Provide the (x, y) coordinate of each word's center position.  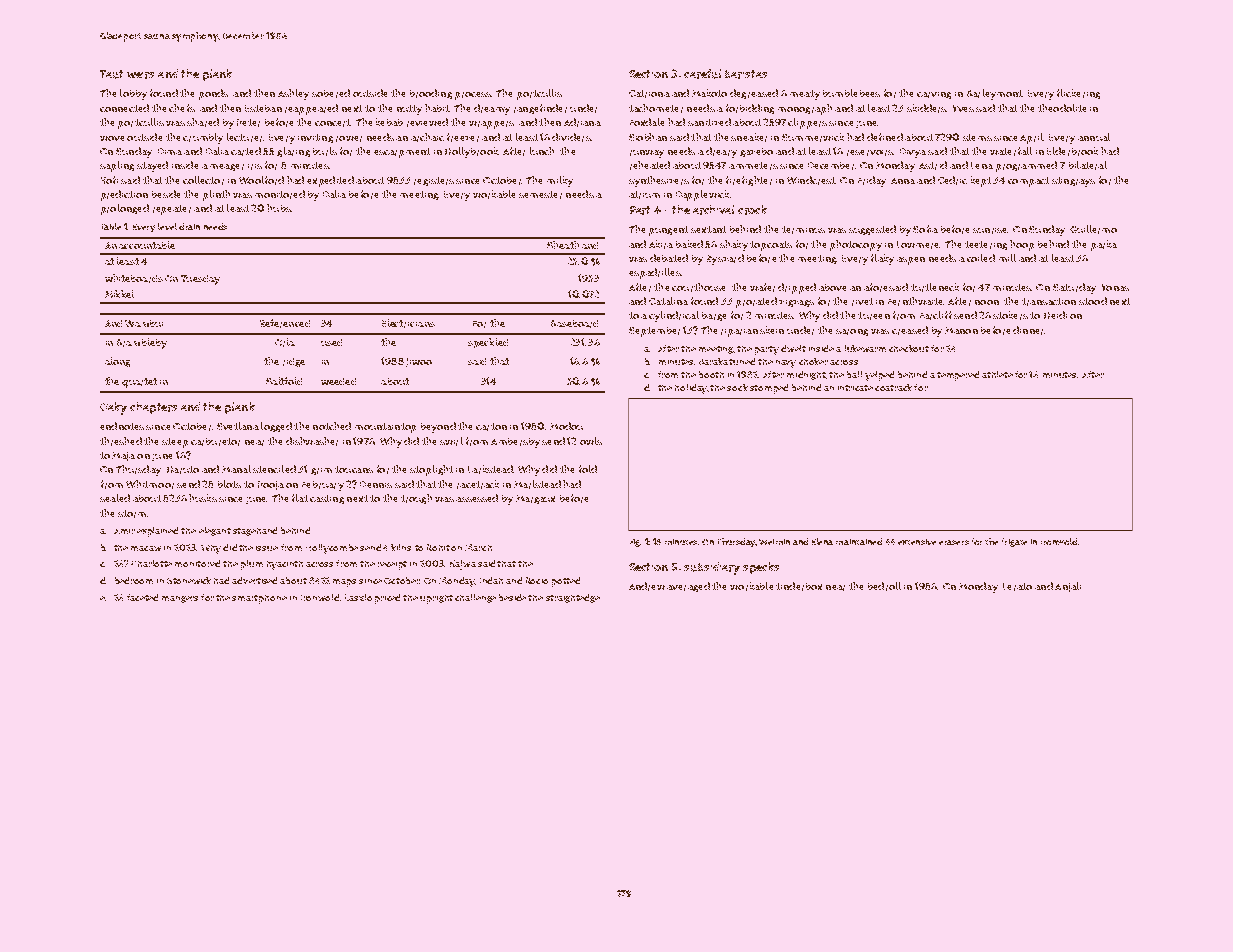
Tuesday (200, 280)
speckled (488, 343)
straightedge (573, 598)
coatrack (893, 387)
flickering (1078, 94)
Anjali (1068, 587)
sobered (331, 93)
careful (702, 74)
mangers (180, 599)
